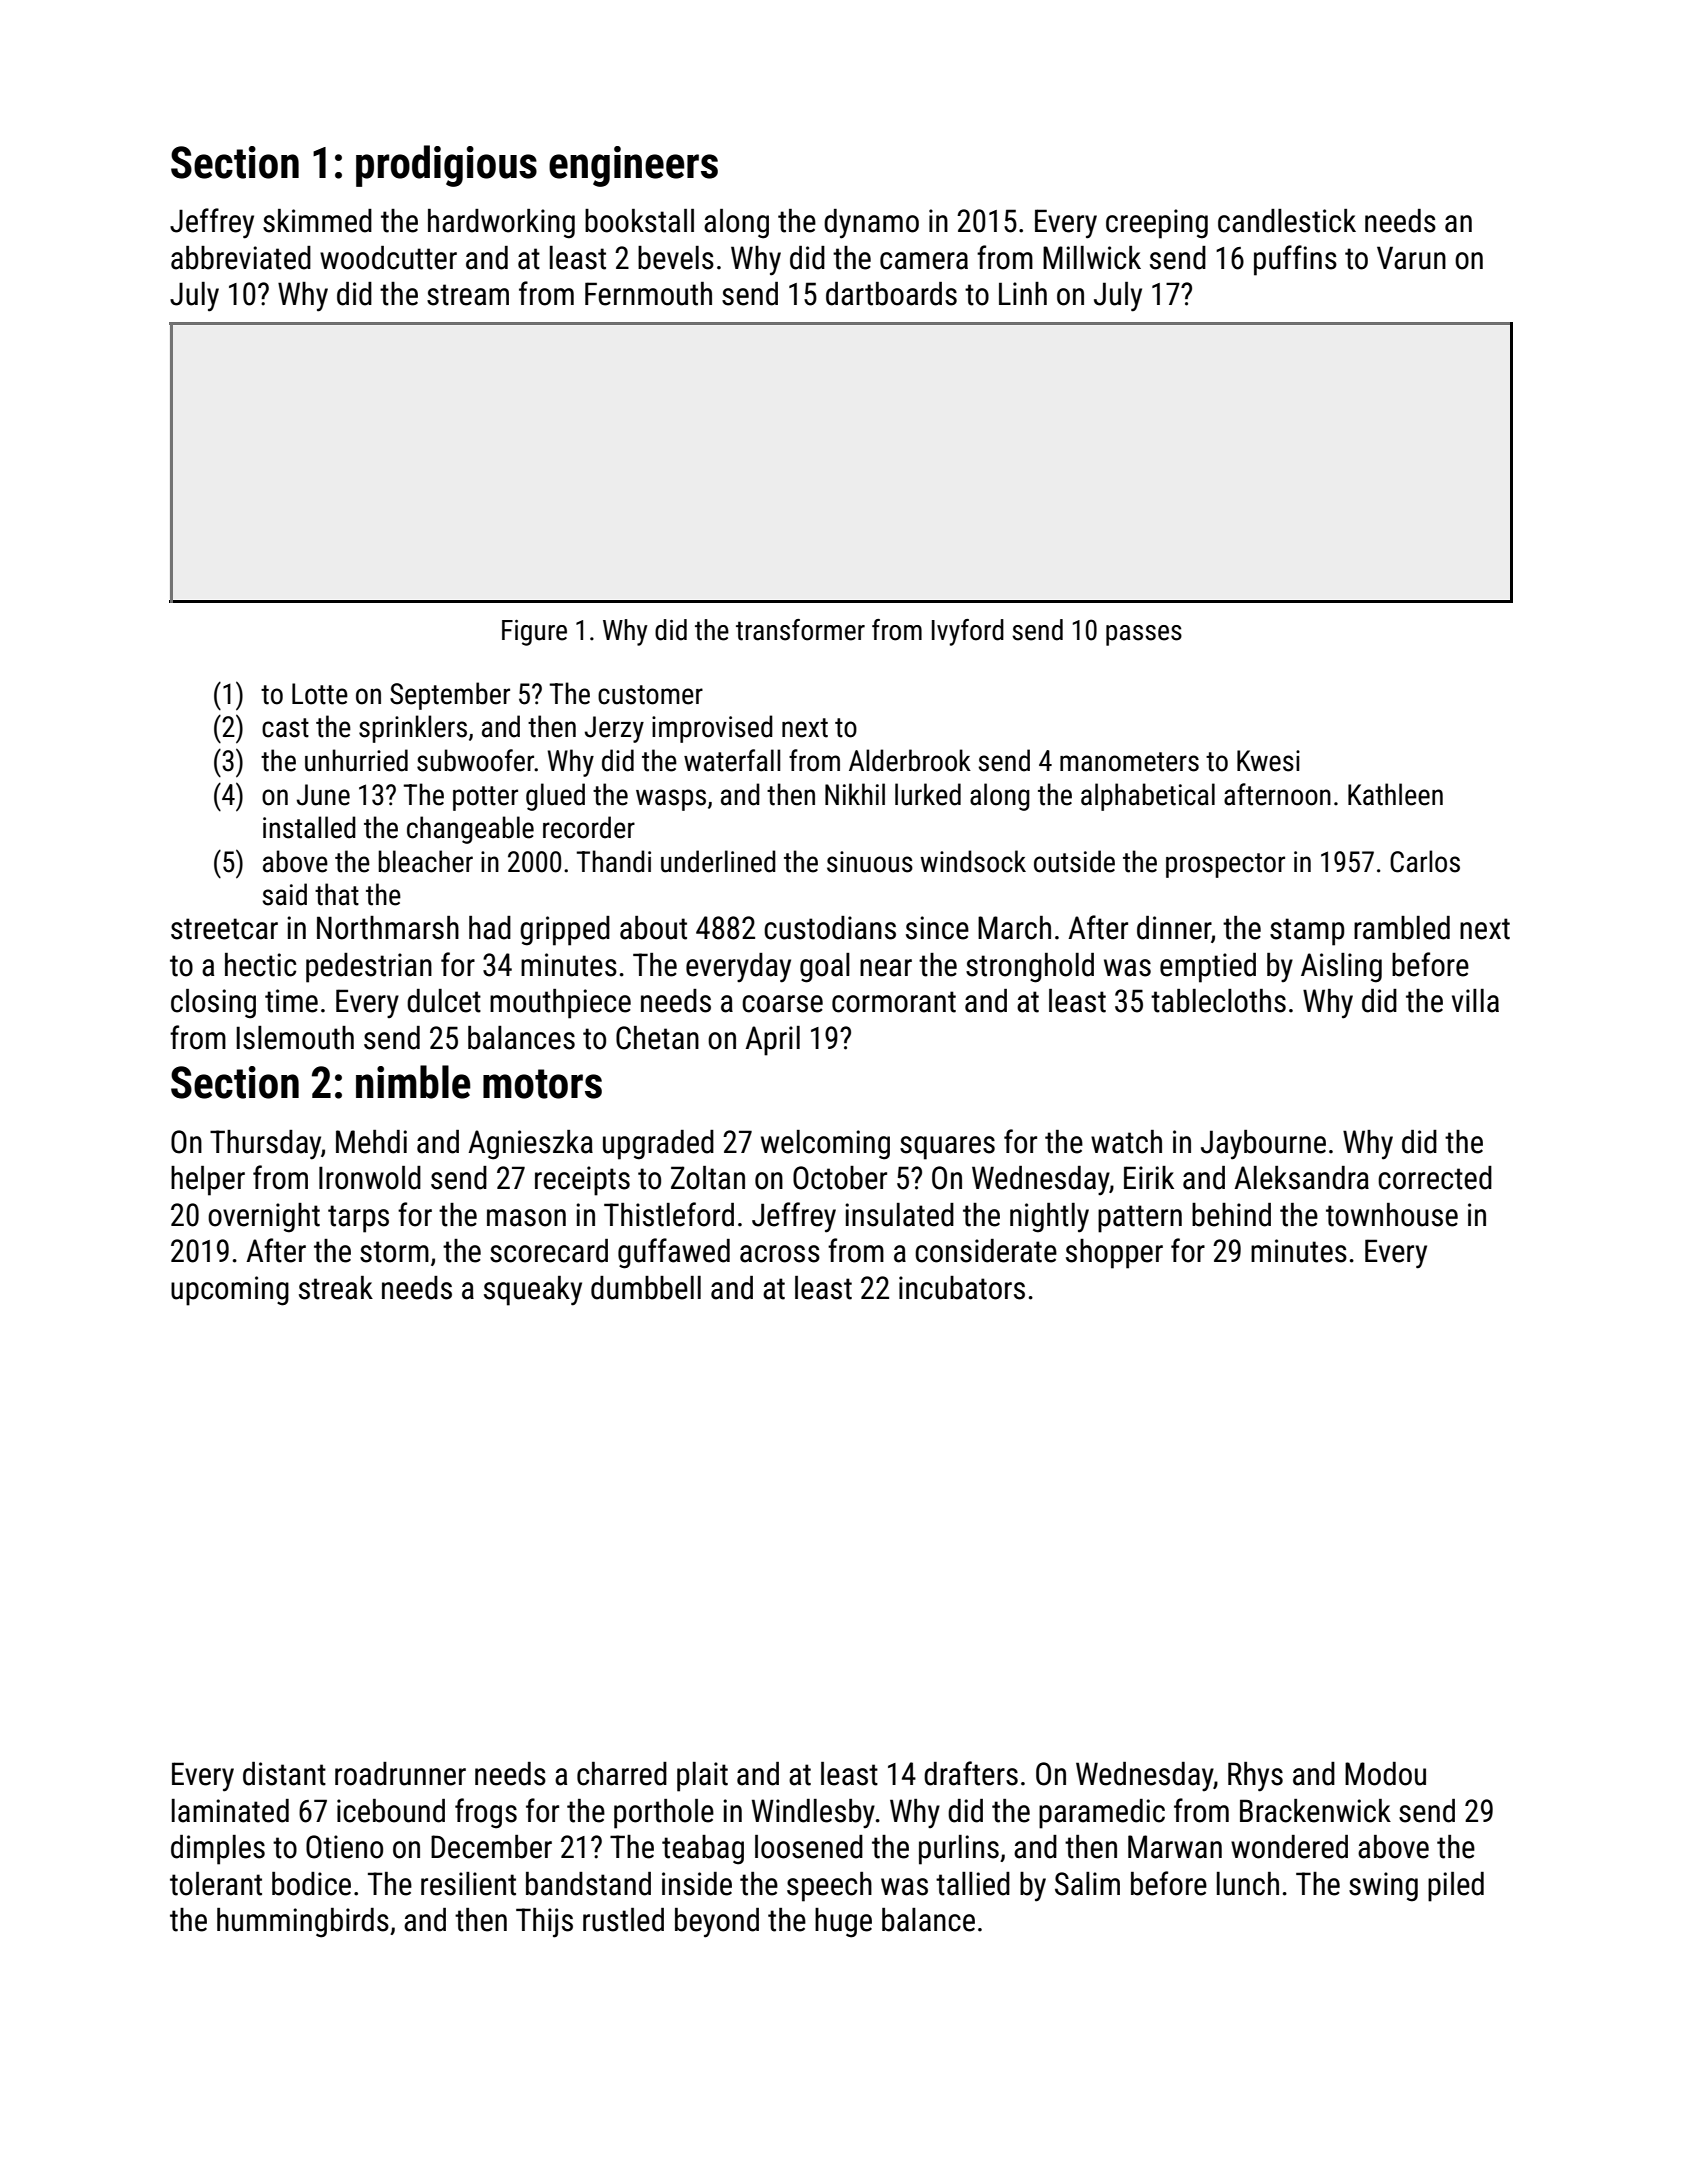 This document has width=1683, height=2178. Describe the element at coordinates (671, 800) in the document. I see `wasps` at that location.
